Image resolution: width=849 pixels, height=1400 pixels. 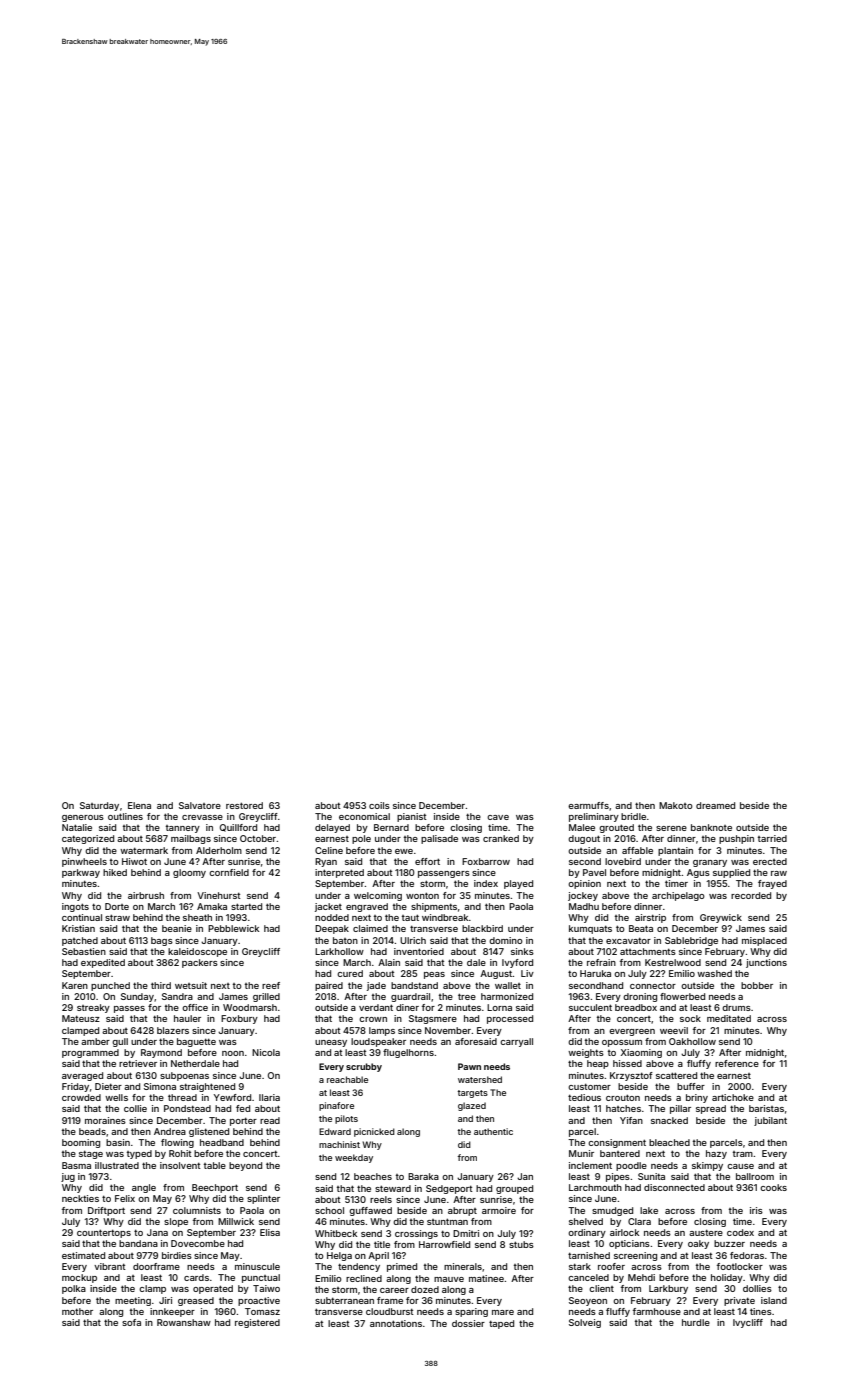 What do you see at coordinates (379, 805) in the screenshot?
I see `coils` at bounding box center [379, 805].
